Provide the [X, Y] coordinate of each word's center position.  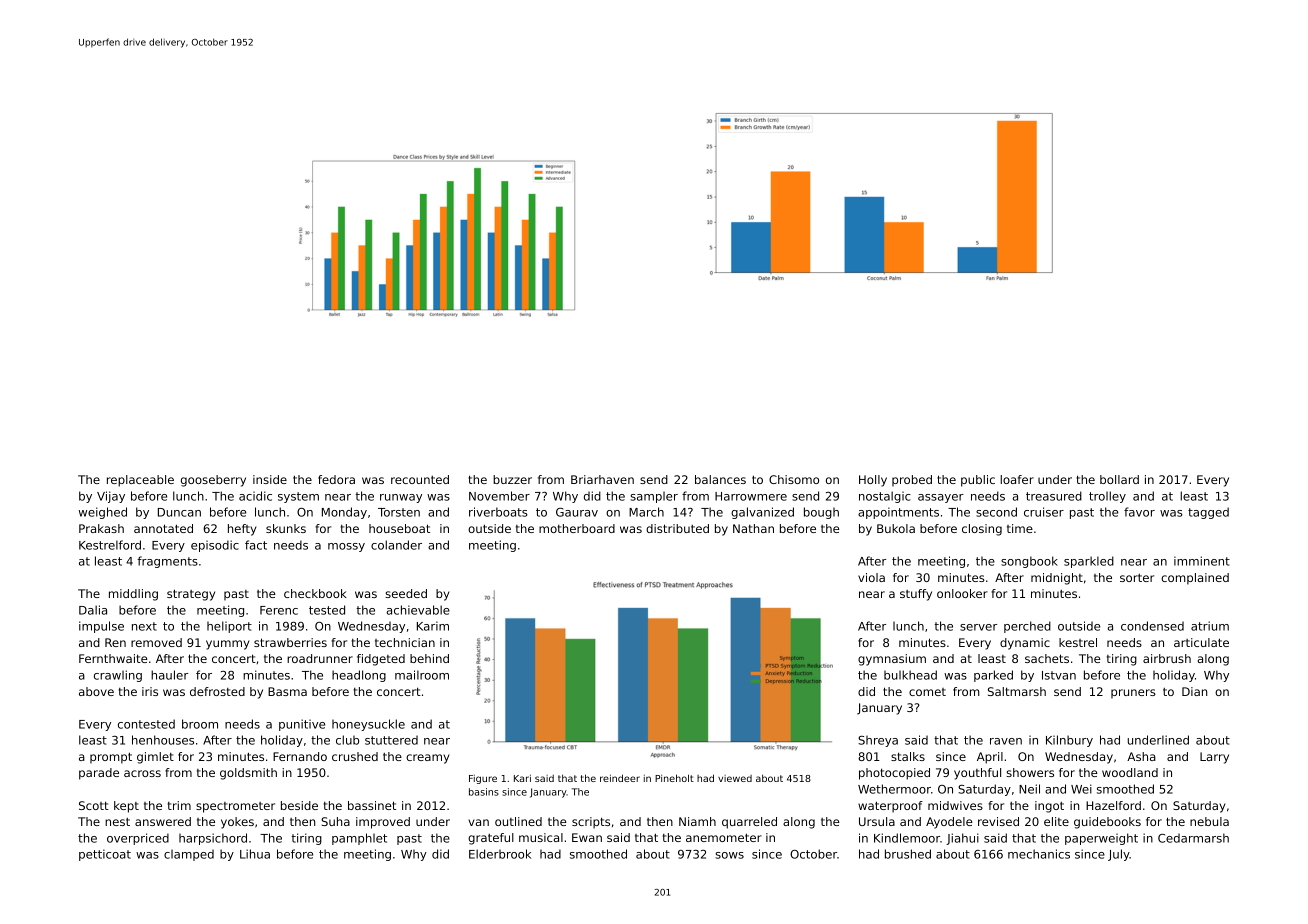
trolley [1107, 497]
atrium [1210, 626]
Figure [483, 779]
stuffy [916, 595]
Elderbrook [500, 854]
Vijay [111, 497]
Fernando [300, 756]
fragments [167, 562]
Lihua [255, 854]
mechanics [1039, 854]
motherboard [577, 528]
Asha [1141, 756]
